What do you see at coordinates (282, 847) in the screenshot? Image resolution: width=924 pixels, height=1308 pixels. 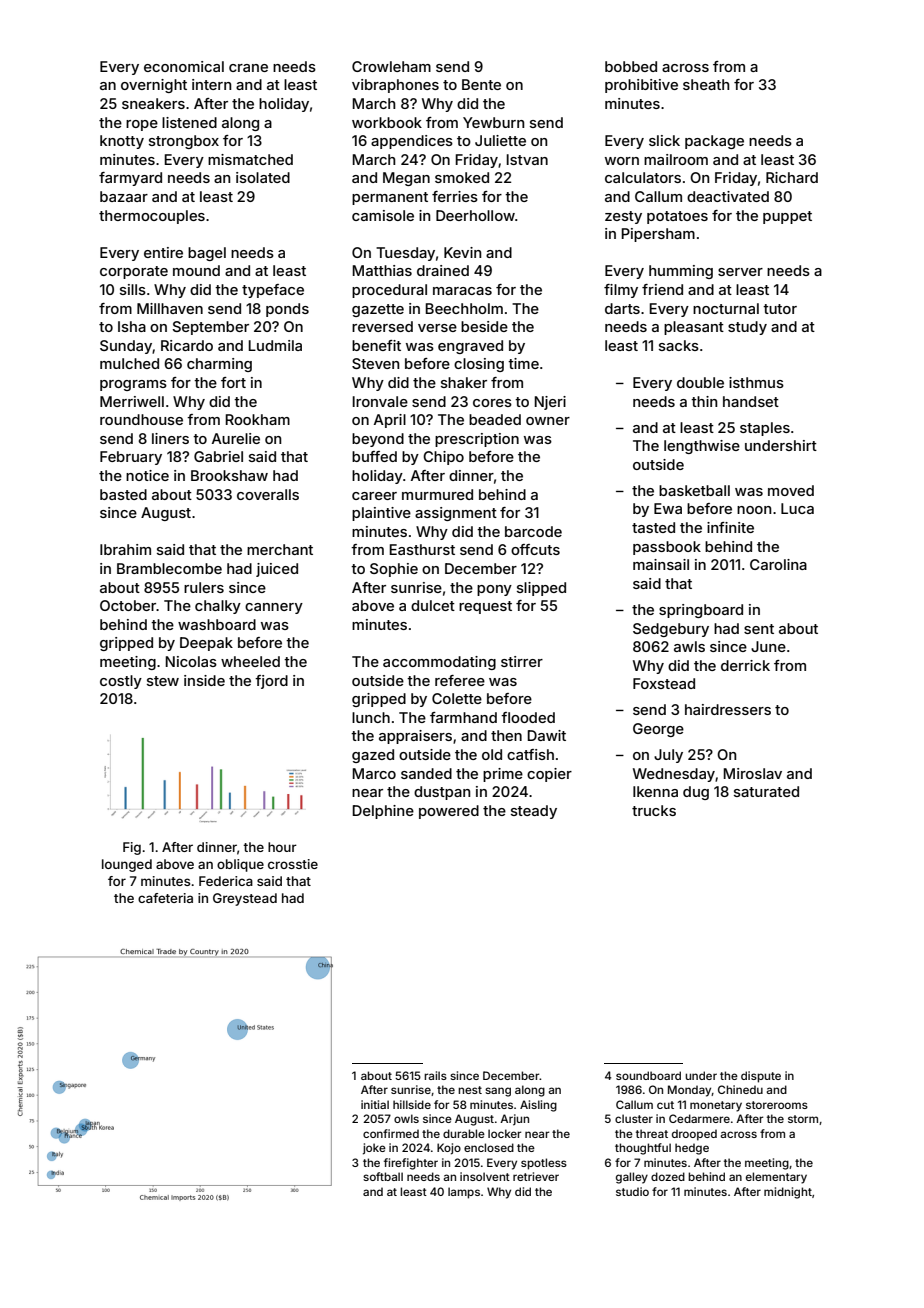 I see `hour` at bounding box center [282, 847].
